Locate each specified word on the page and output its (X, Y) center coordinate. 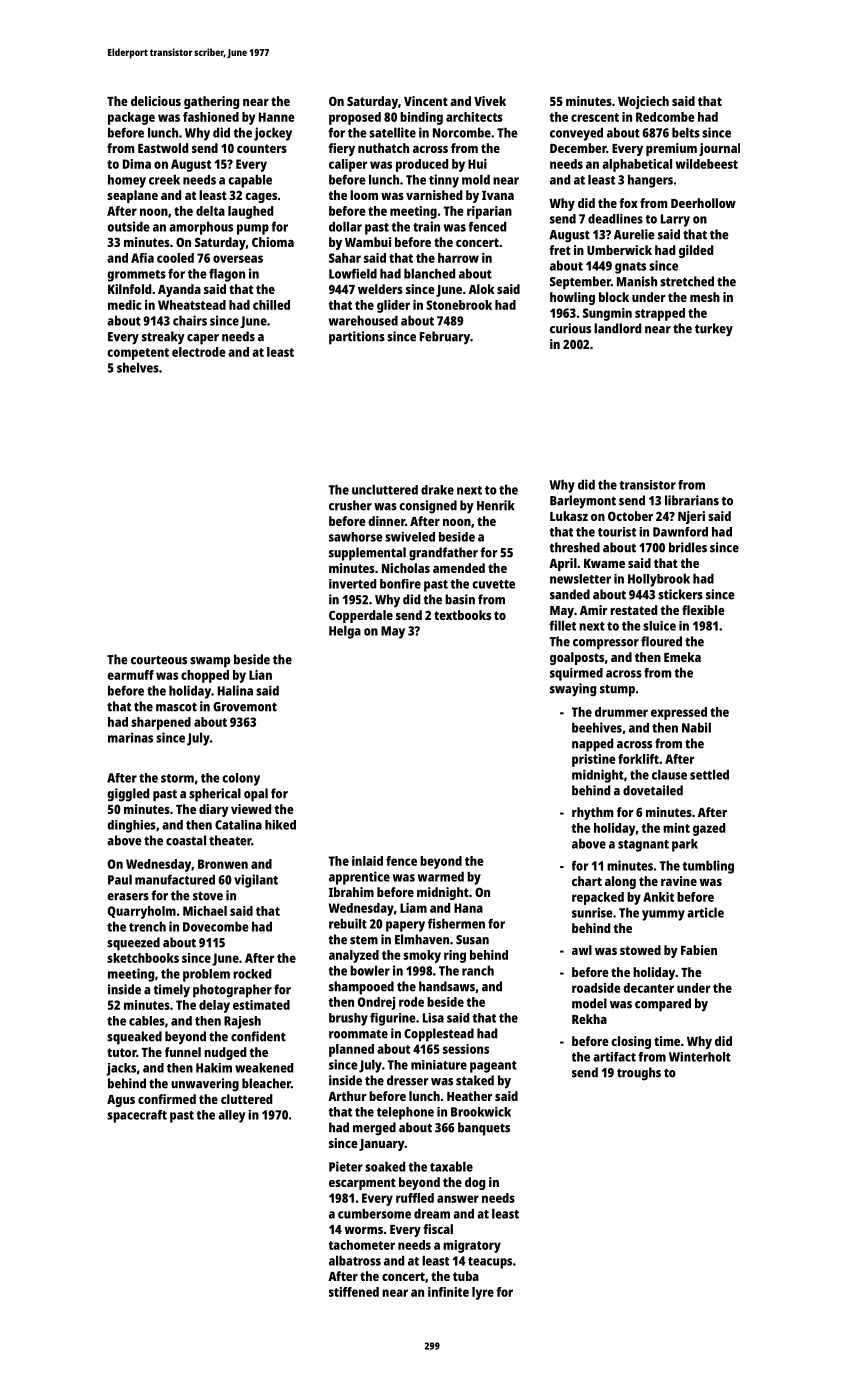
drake (437, 490)
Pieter (346, 1166)
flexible (703, 610)
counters (262, 148)
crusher (350, 505)
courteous (159, 660)
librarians (692, 500)
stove (208, 896)
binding (421, 118)
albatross (355, 1260)
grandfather (443, 554)
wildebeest (707, 164)
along (620, 882)
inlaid (367, 861)
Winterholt (700, 1057)
